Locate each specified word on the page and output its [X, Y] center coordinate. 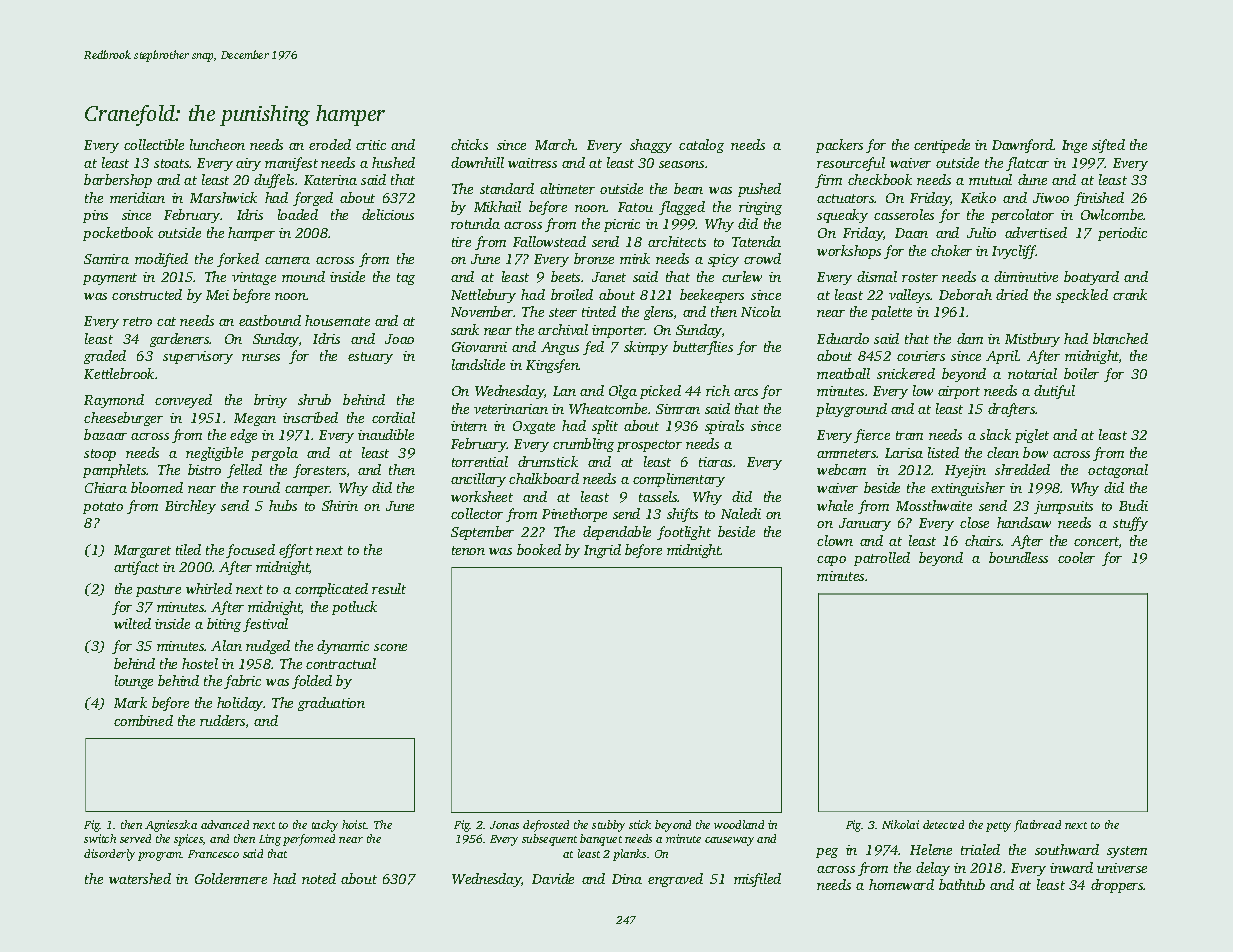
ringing [760, 208]
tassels [658, 496]
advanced [225, 824]
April [1002, 357]
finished [1099, 199]
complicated [331, 590]
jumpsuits [1063, 507]
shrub [314, 399]
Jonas [504, 825]
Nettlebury [483, 296]
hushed [393, 162]
